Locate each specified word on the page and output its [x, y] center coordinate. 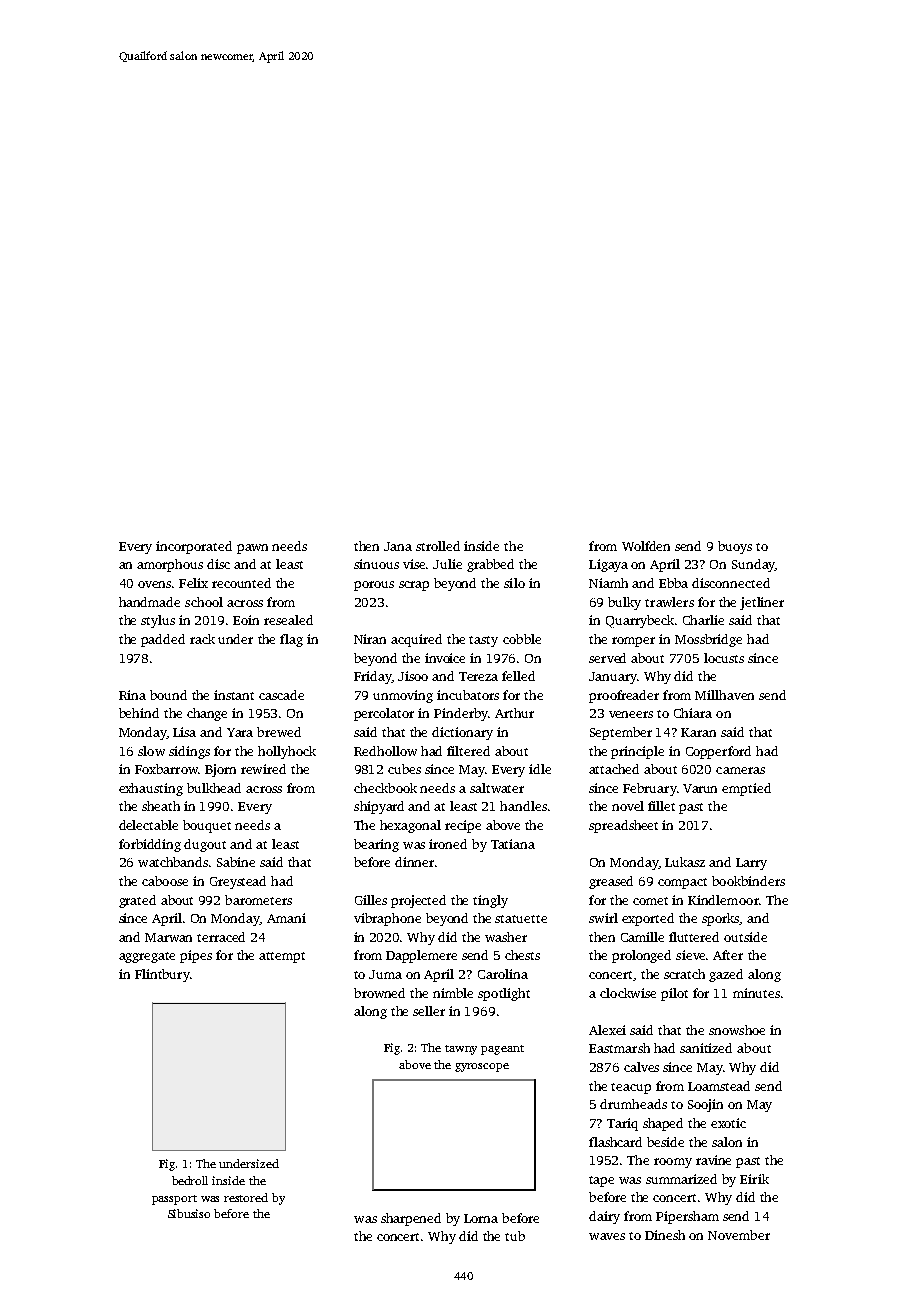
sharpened [411, 1219]
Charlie [703, 620]
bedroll [190, 1180]
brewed [279, 732]
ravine [713, 1160]
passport [174, 1200]
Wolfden [646, 546]
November [739, 1235]
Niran [370, 639]
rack [202, 639]
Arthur [514, 713]
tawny [461, 1050]
